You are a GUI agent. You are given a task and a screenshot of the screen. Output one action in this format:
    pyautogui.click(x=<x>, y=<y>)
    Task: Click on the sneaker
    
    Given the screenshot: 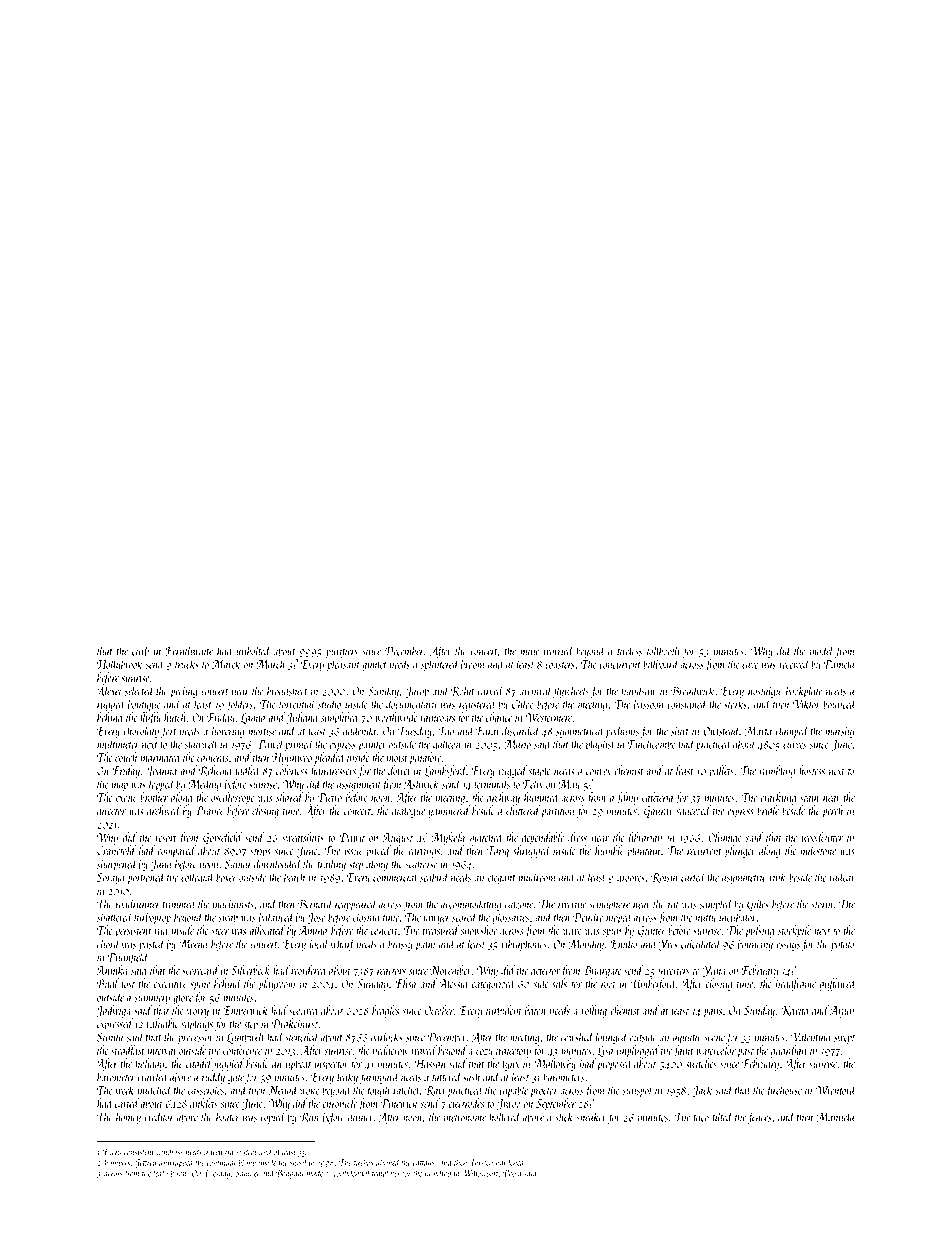 What is the action you would take?
    pyautogui.click(x=591, y=1116)
